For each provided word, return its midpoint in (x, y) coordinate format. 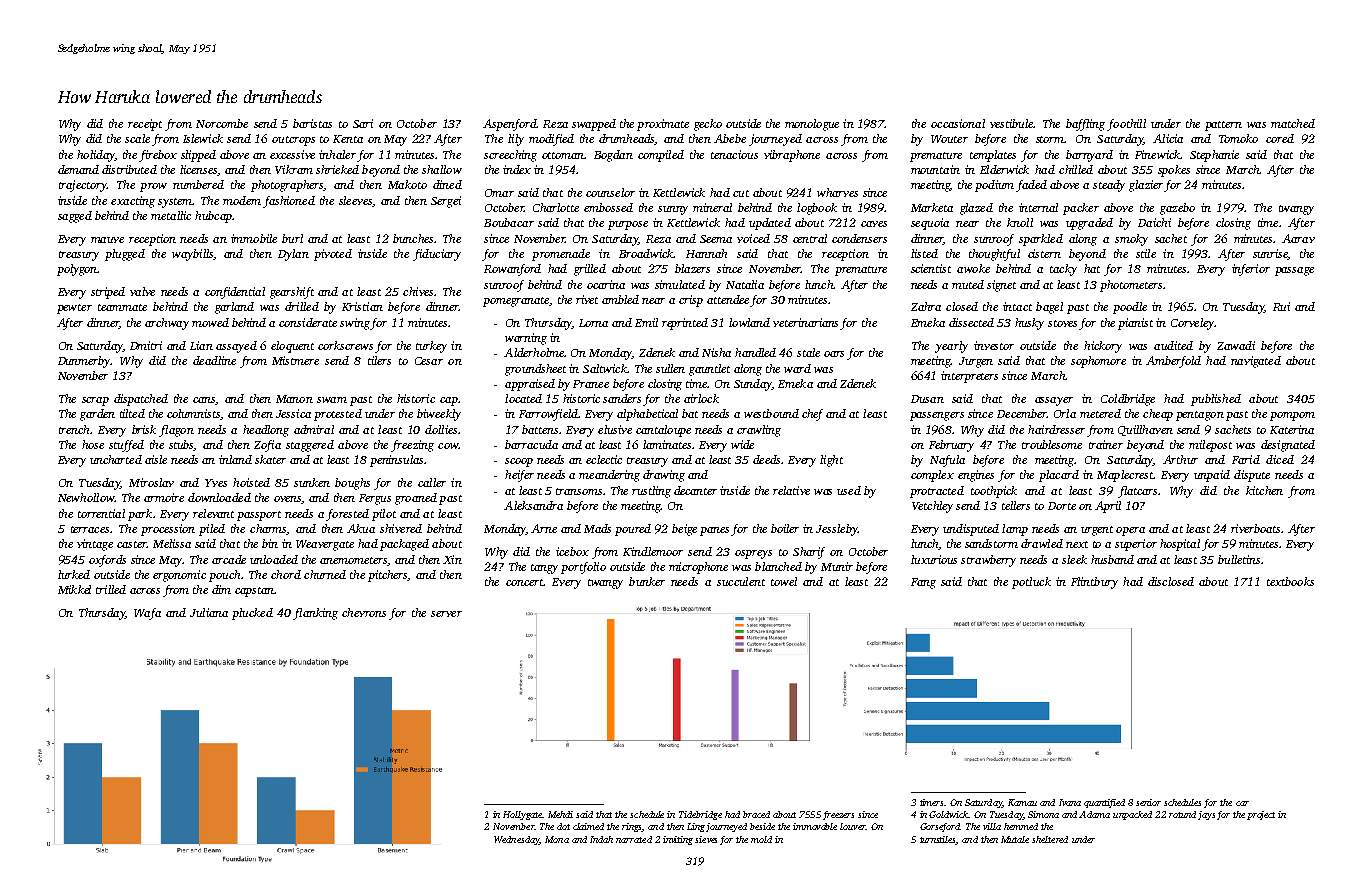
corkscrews (345, 345)
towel (784, 581)
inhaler (337, 154)
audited (1173, 345)
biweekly (439, 415)
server (446, 614)
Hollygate (523, 815)
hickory (1103, 347)
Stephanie (1214, 156)
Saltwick (605, 368)
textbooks (1290, 581)
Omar (499, 193)
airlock (701, 398)
